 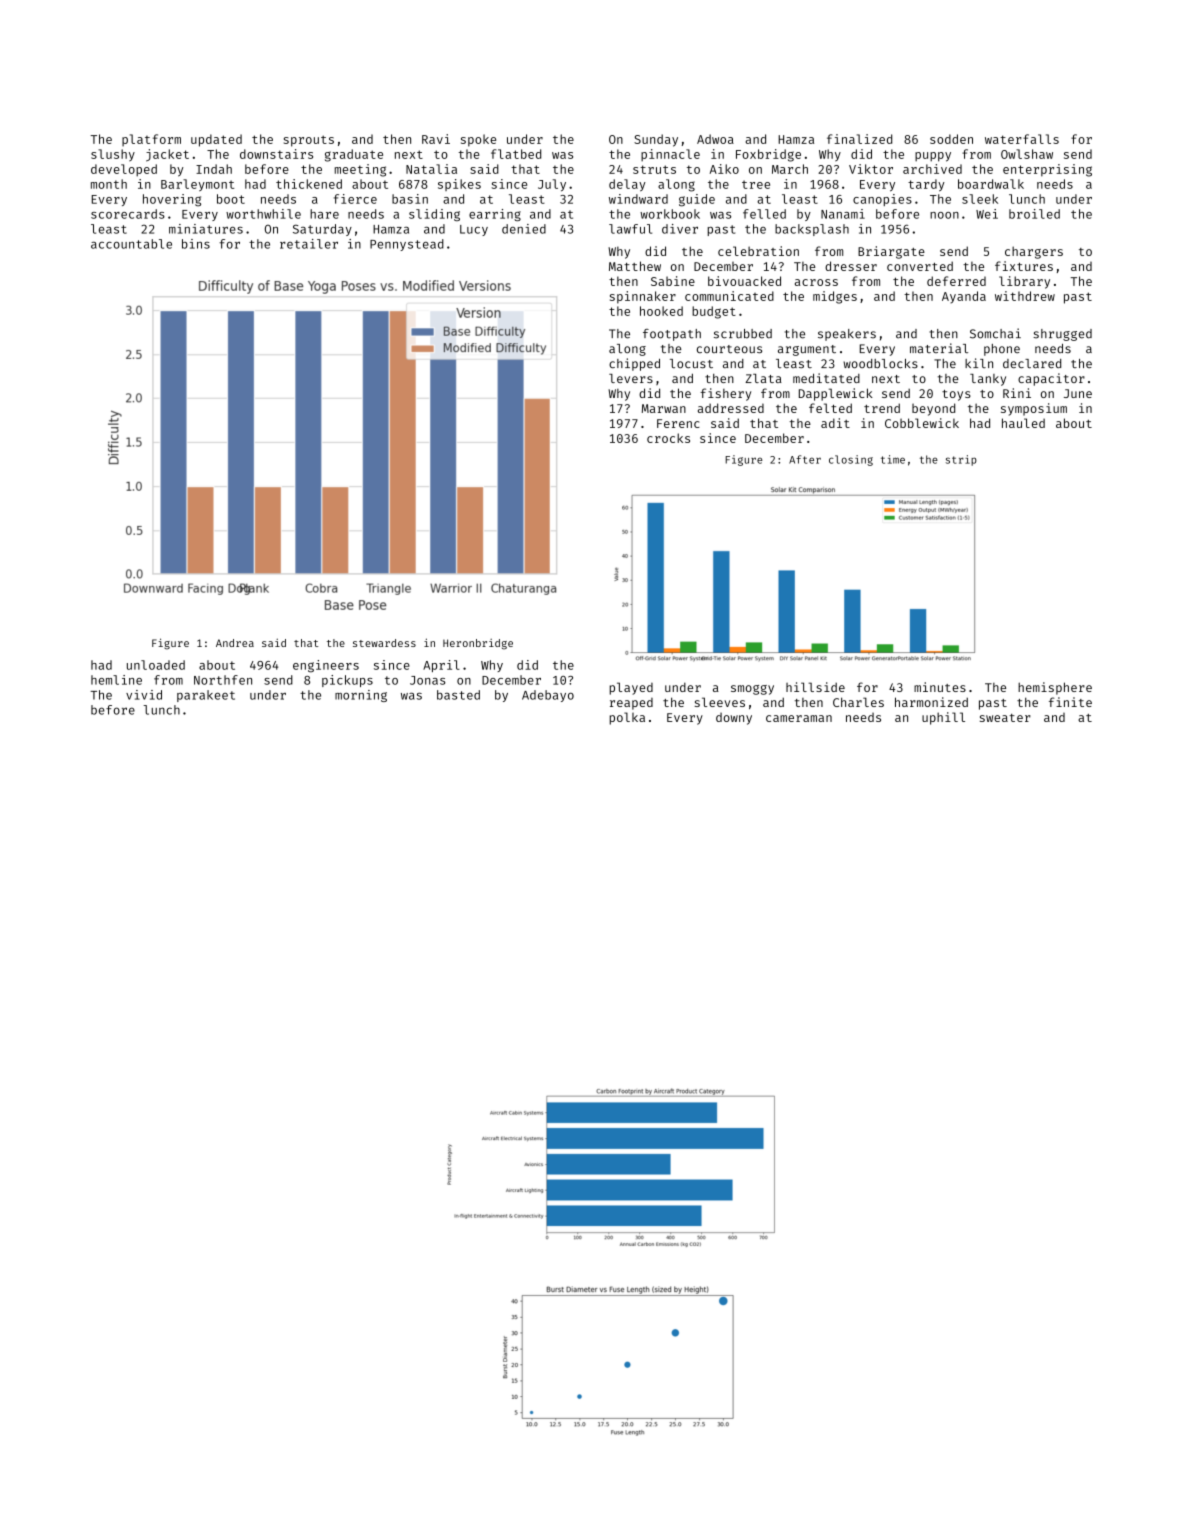 I want to click on delay, so click(x=627, y=185).
